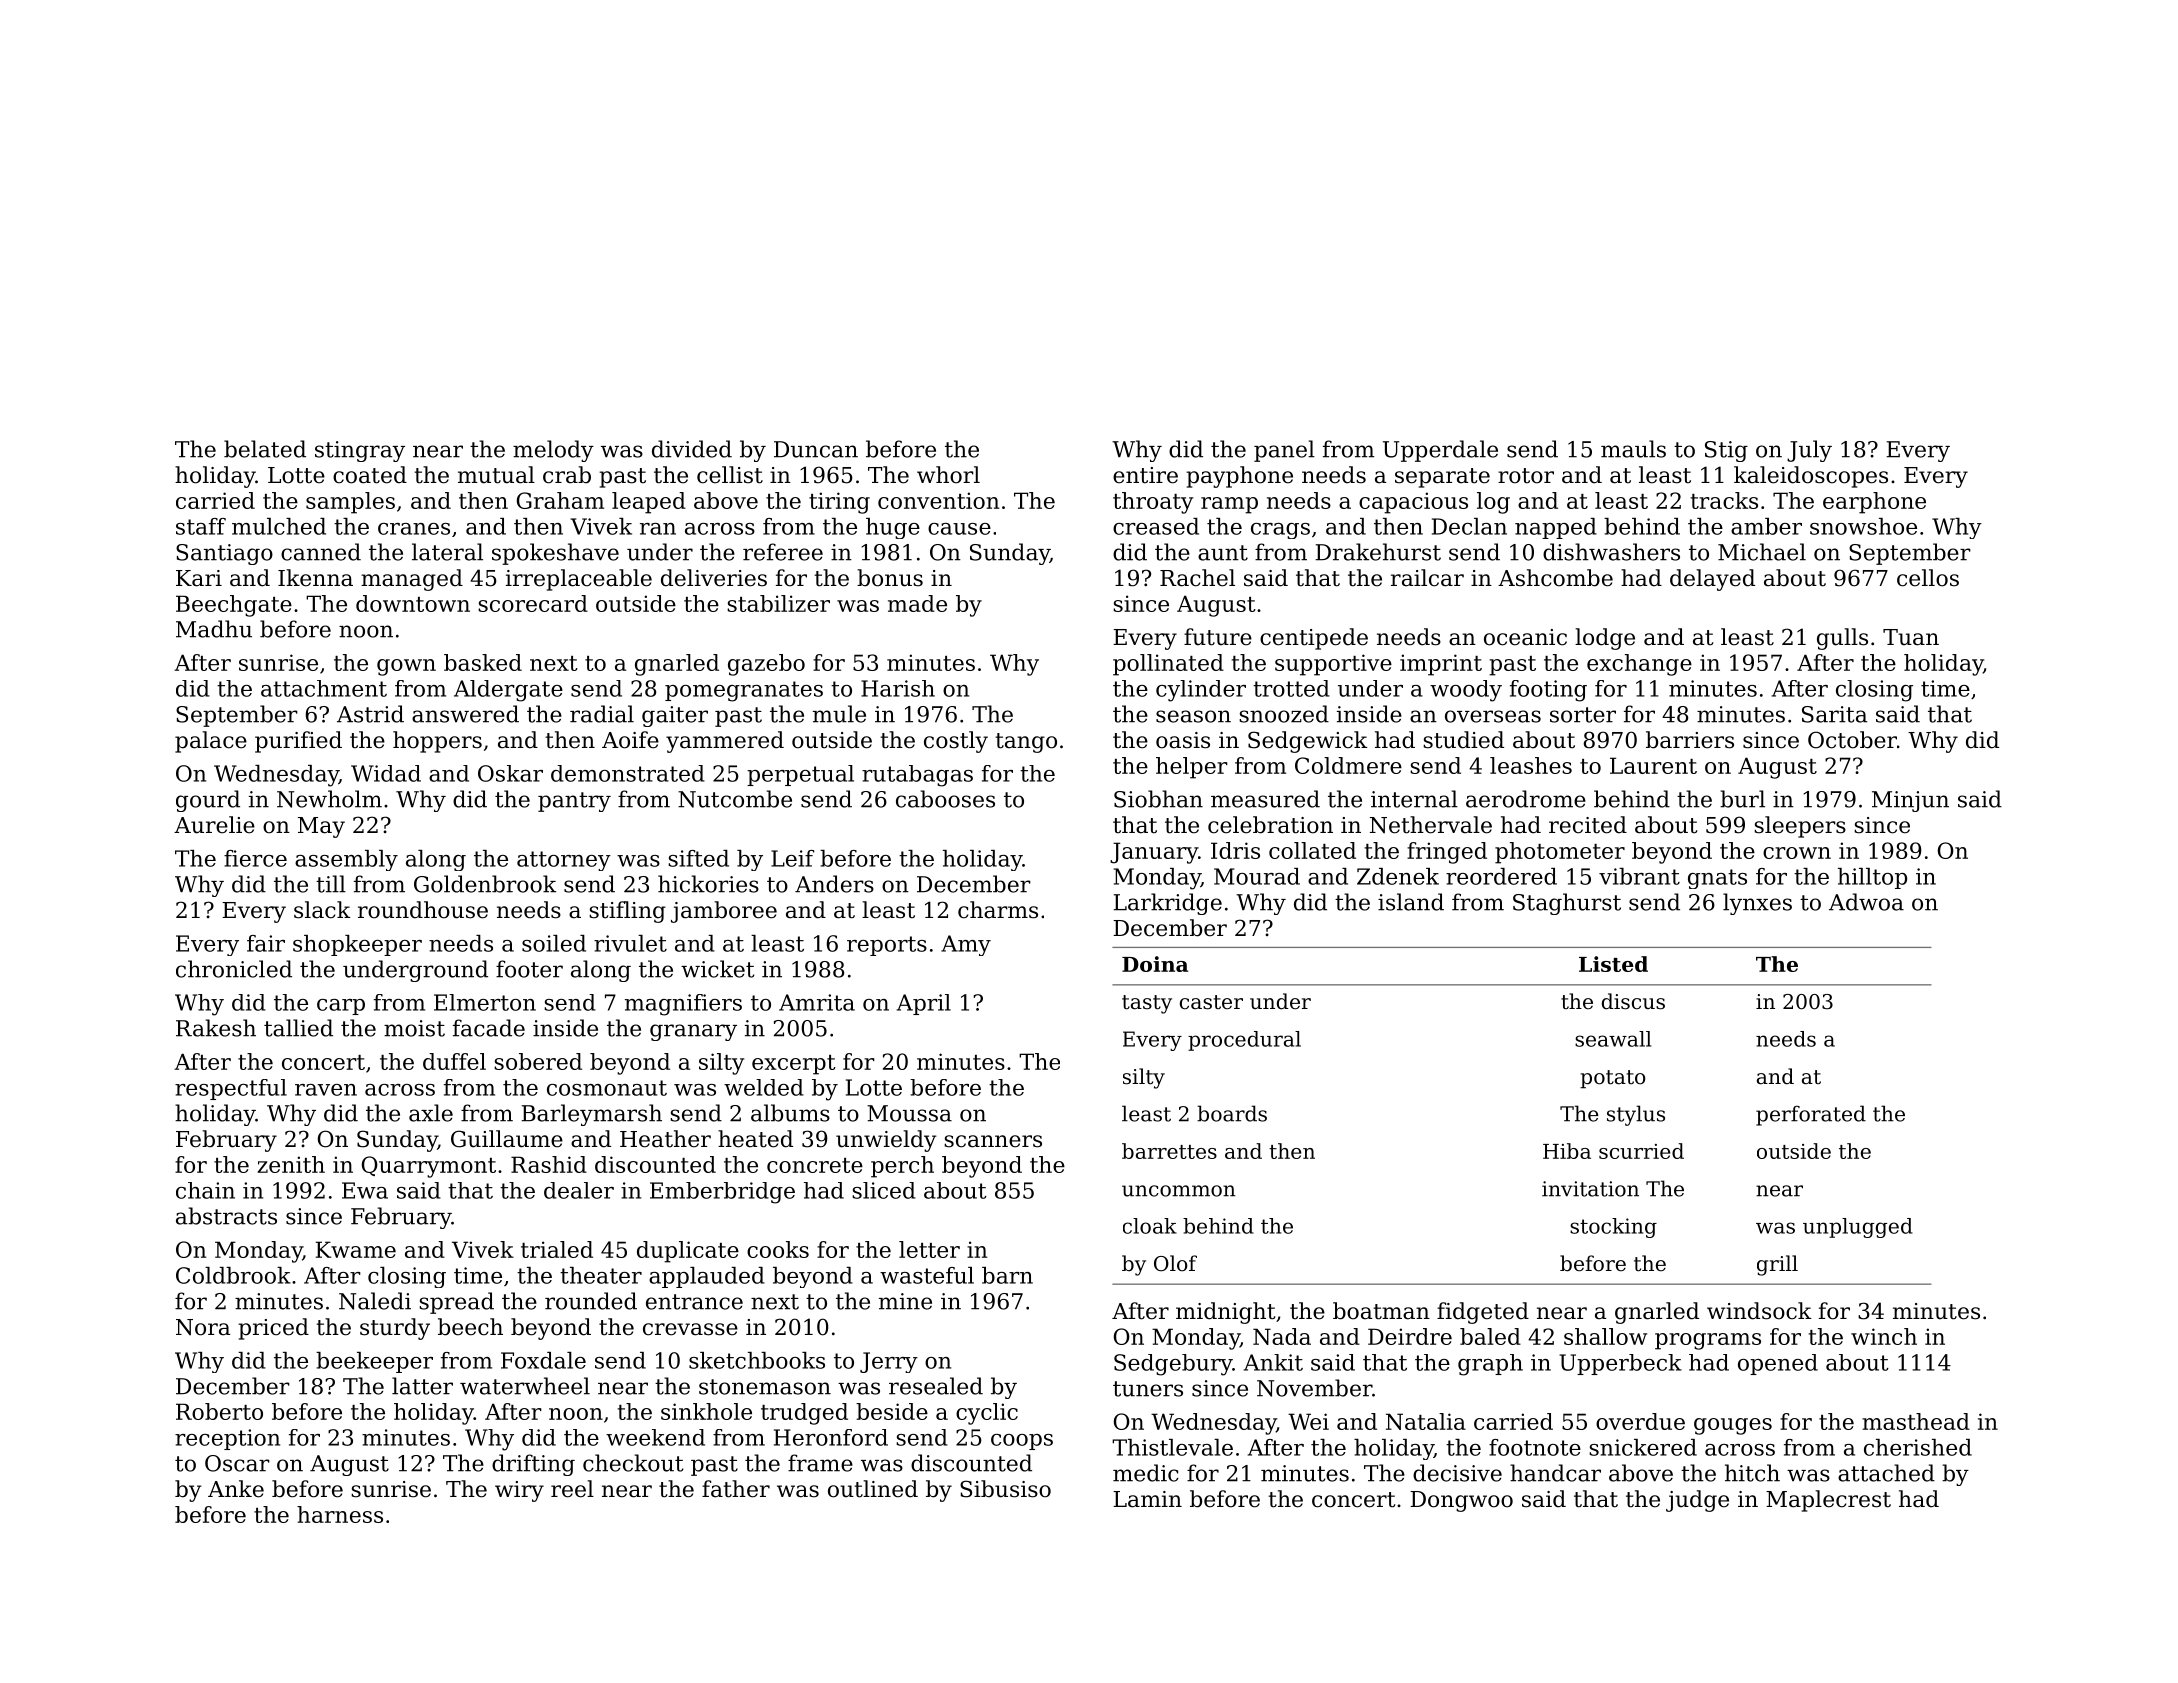 Image resolution: width=2178 pixels, height=1683 pixels. I want to click on Aurelie, so click(214, 825).
